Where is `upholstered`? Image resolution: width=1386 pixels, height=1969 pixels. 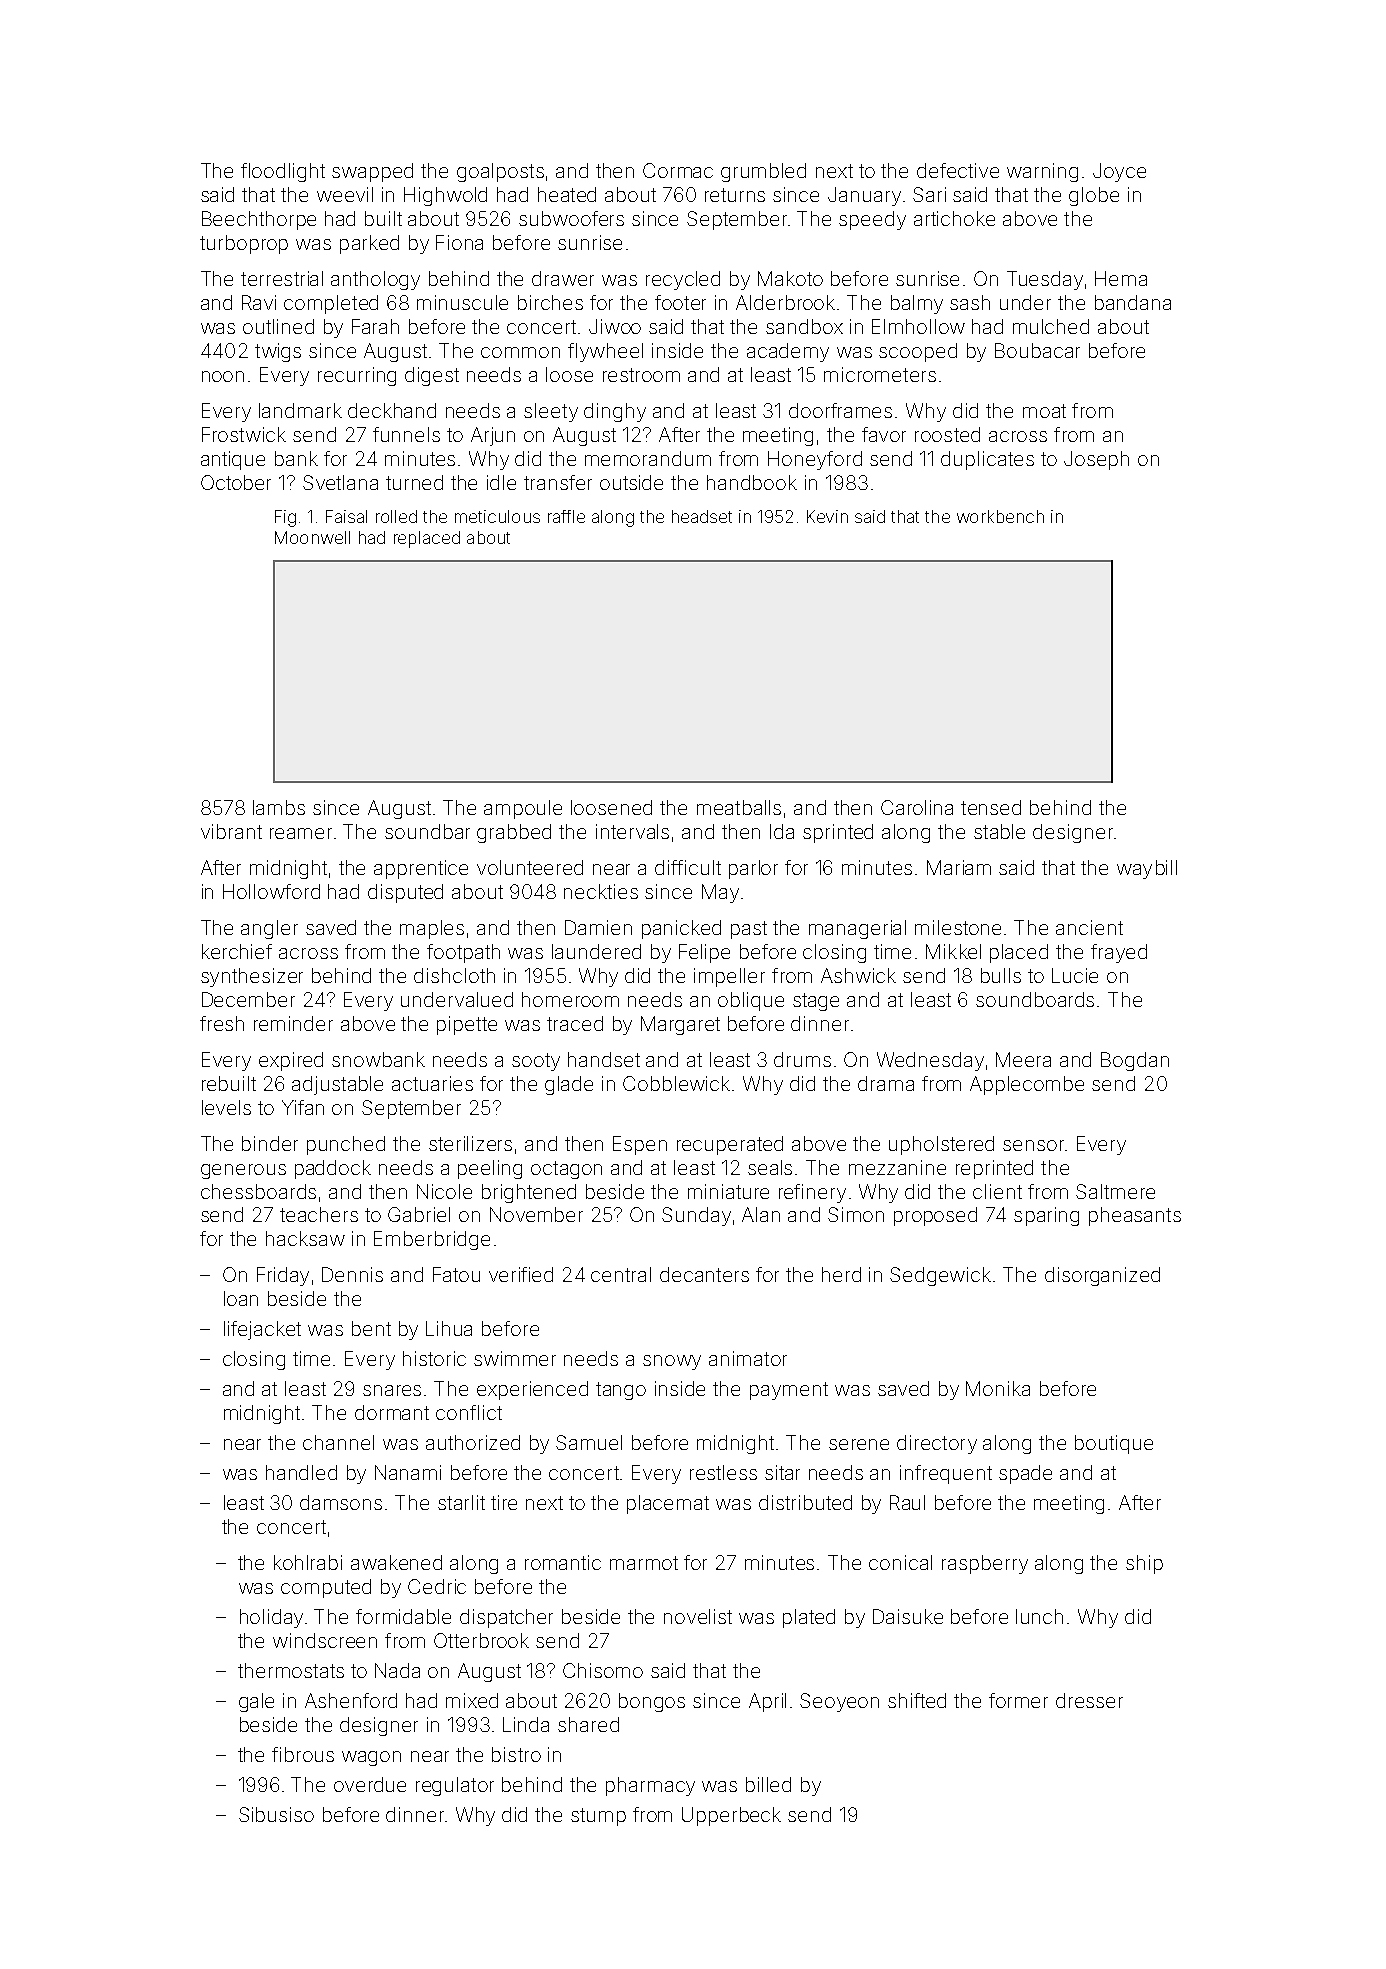
upholstered is located at coordinates (941, 1145).
